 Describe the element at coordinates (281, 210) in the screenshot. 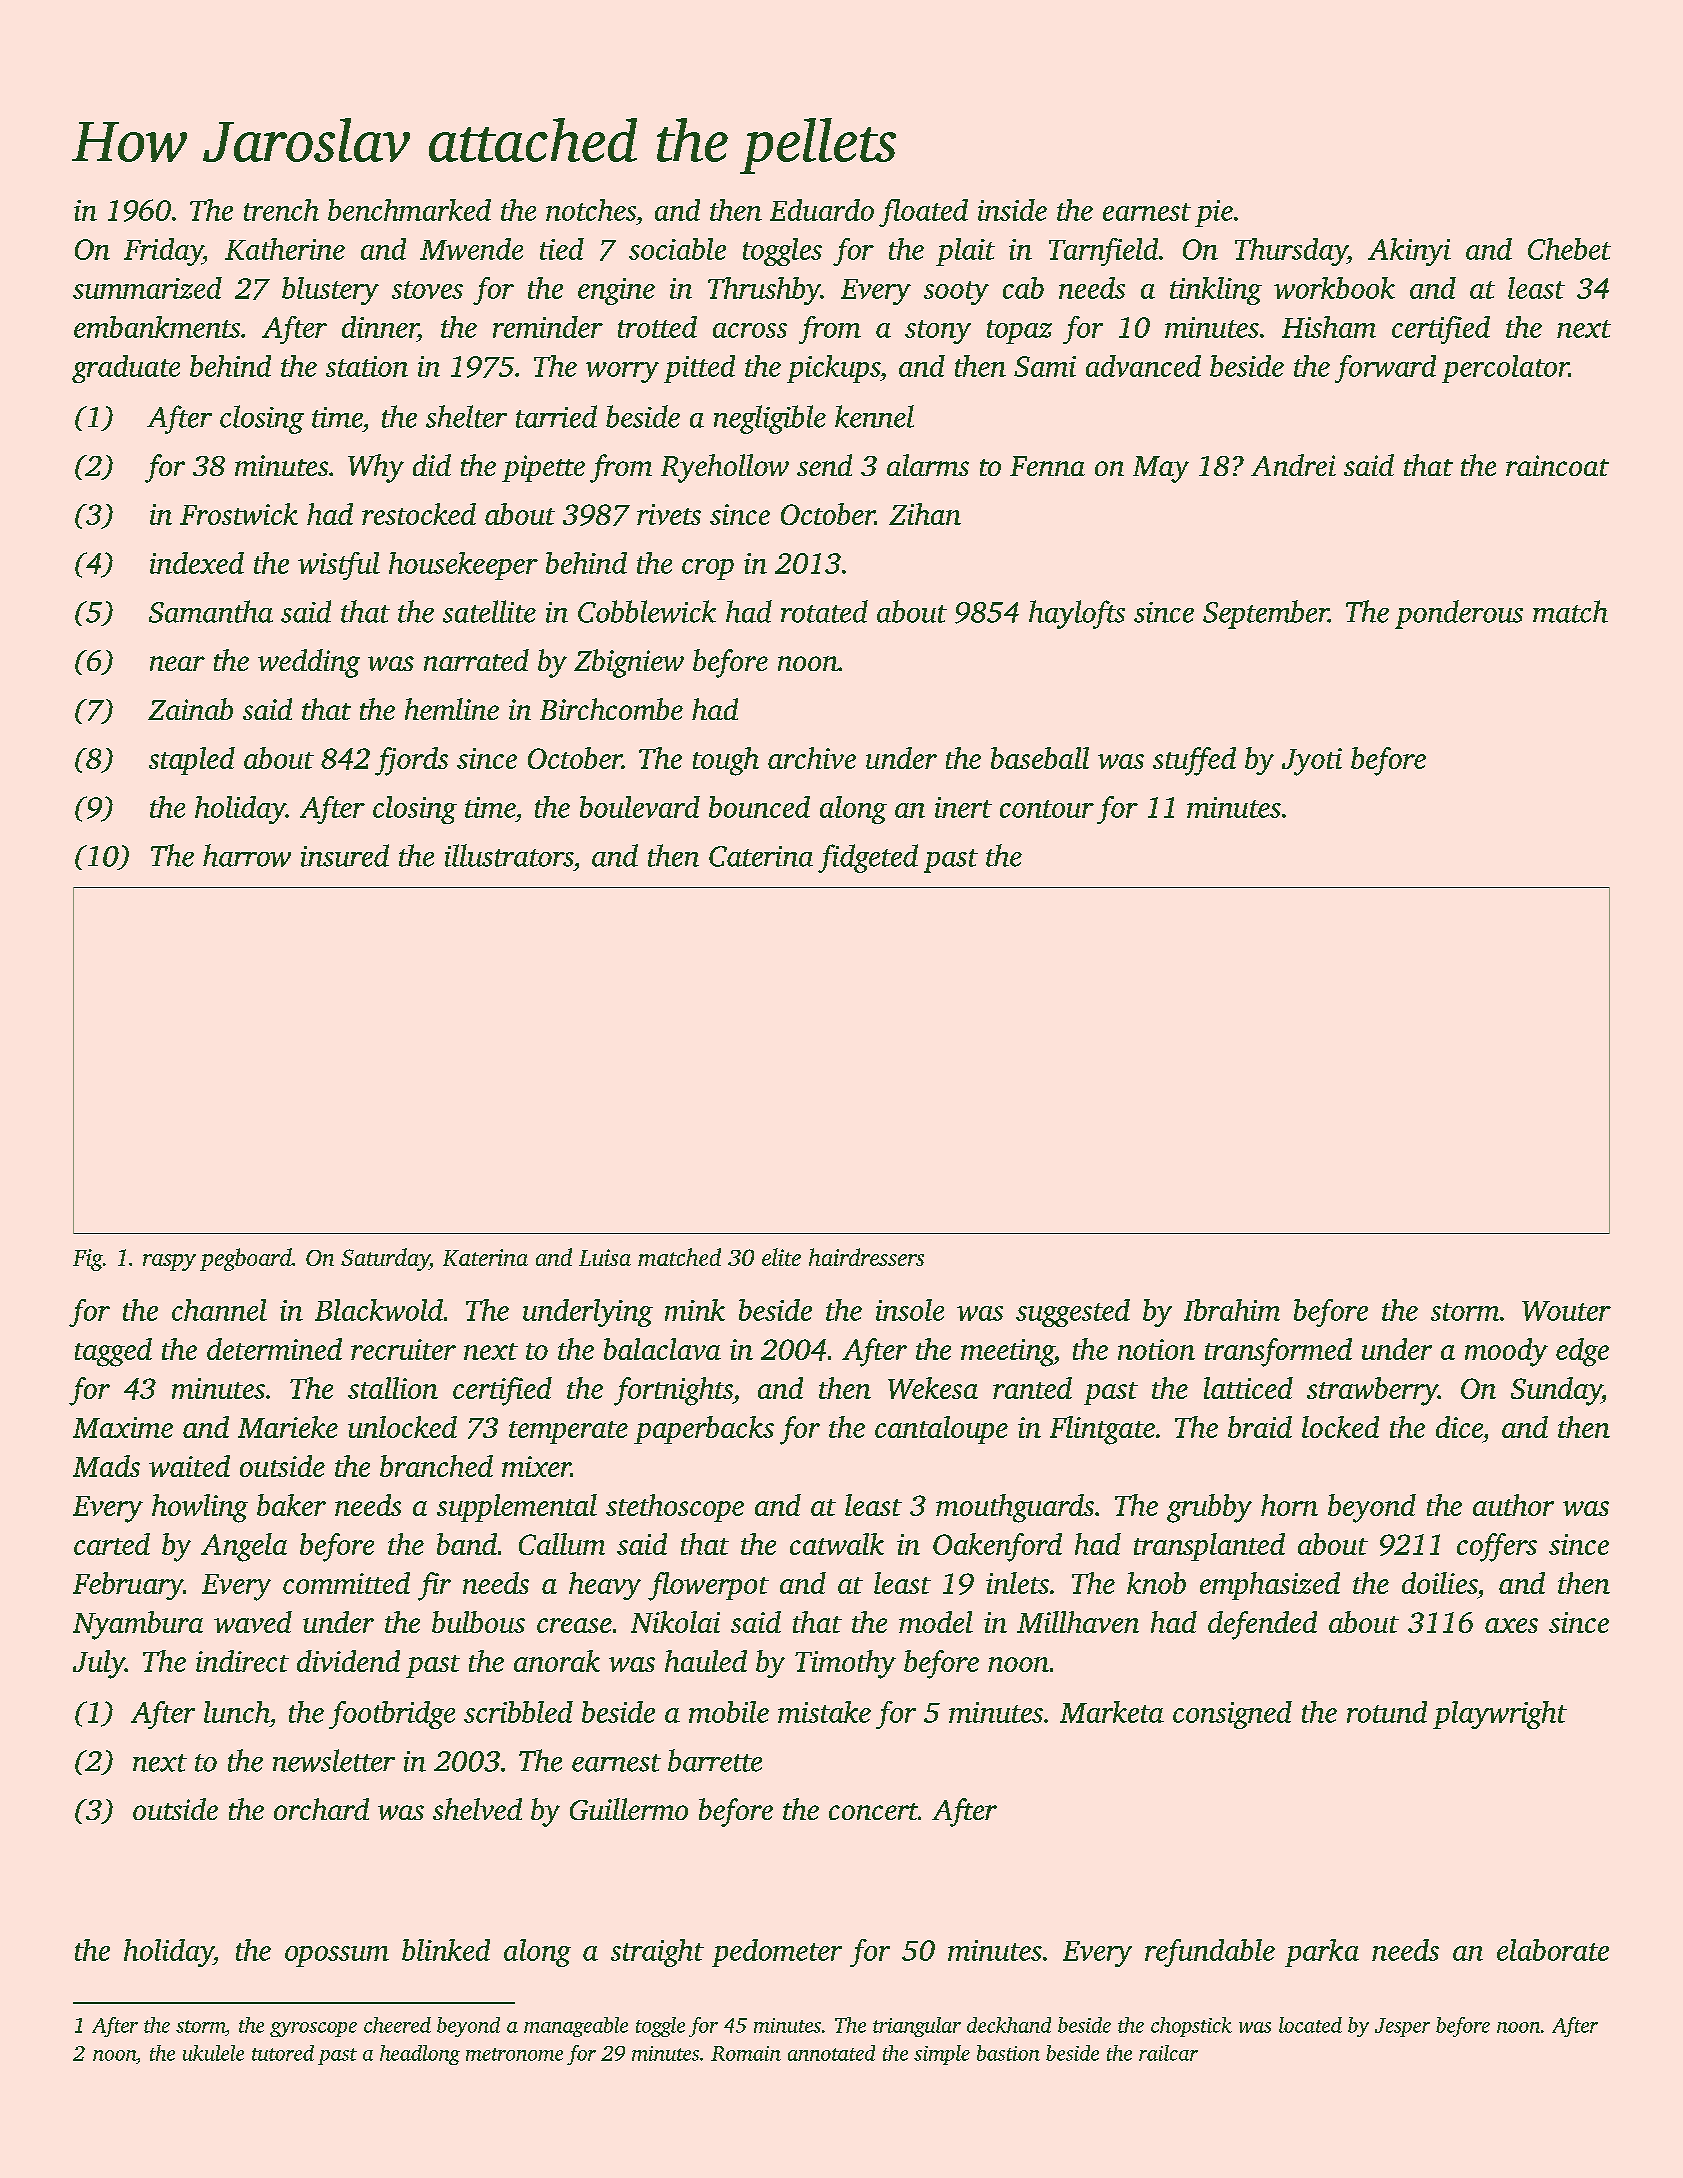

I see `trench` at that location.
